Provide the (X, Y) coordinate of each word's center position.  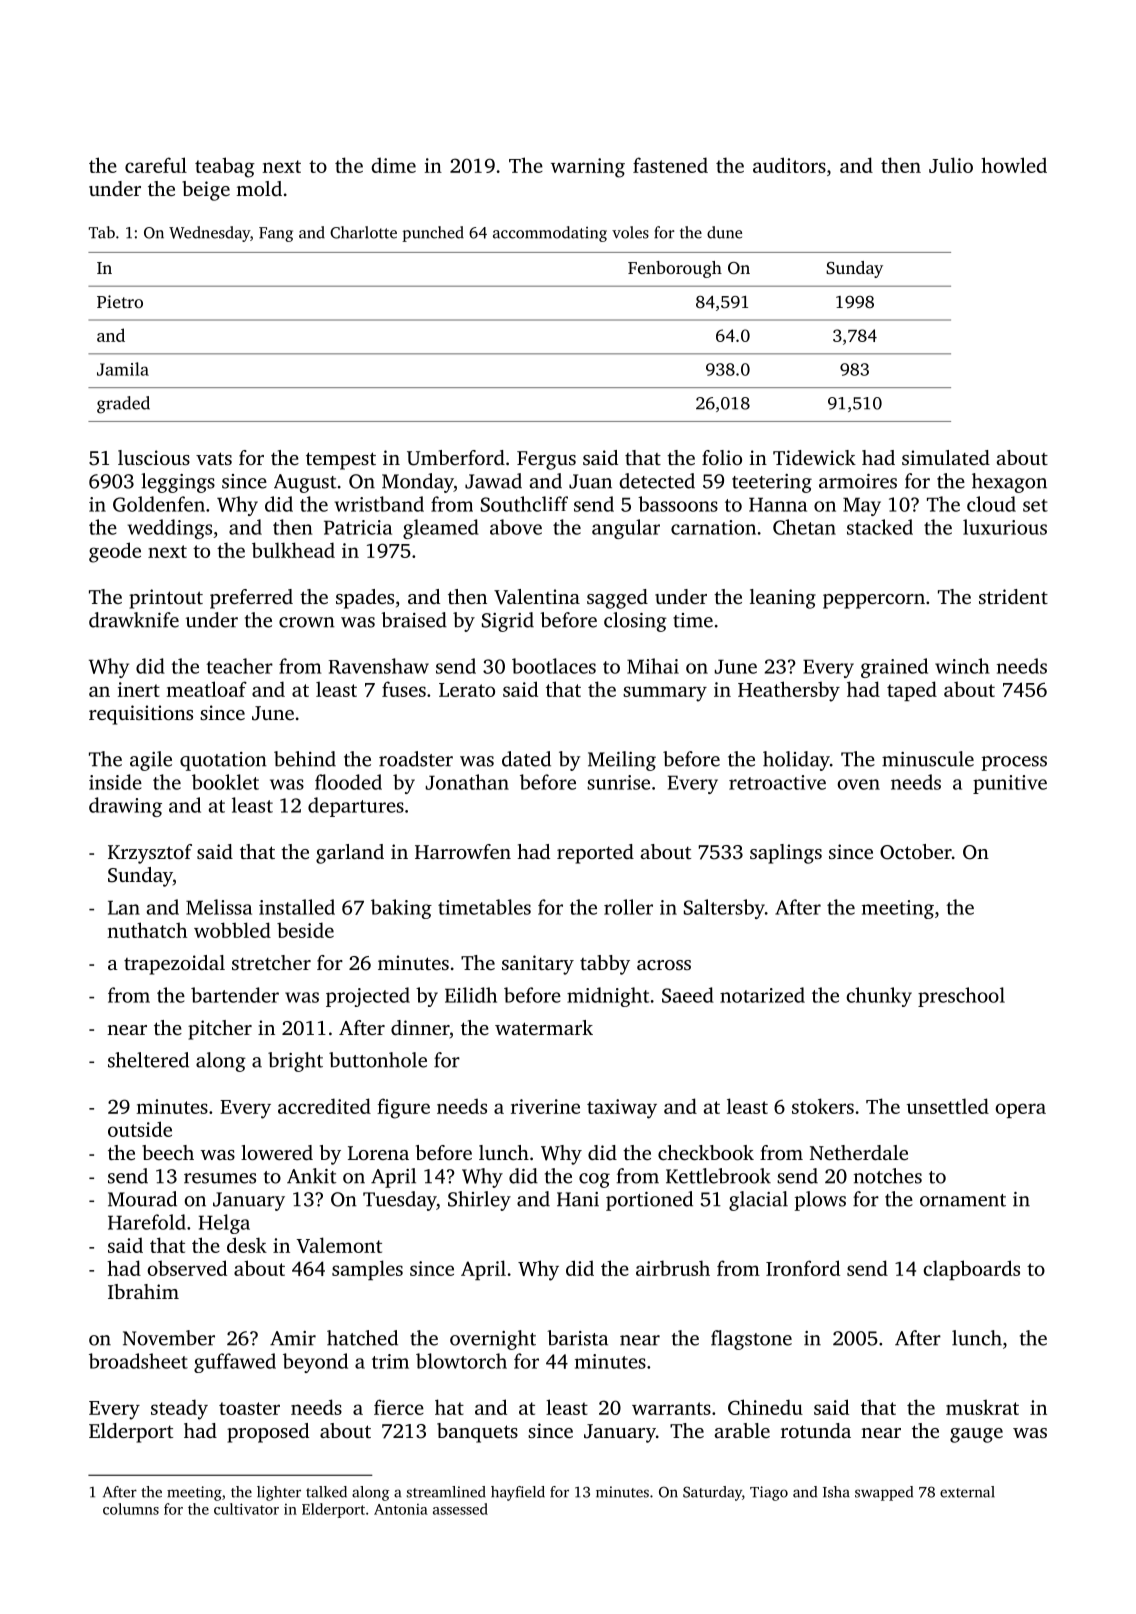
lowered (277, 1152)
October (916, 852)
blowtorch (461, 1361)
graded (123, 405)
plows (820, 1201)
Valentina (537, 597)
